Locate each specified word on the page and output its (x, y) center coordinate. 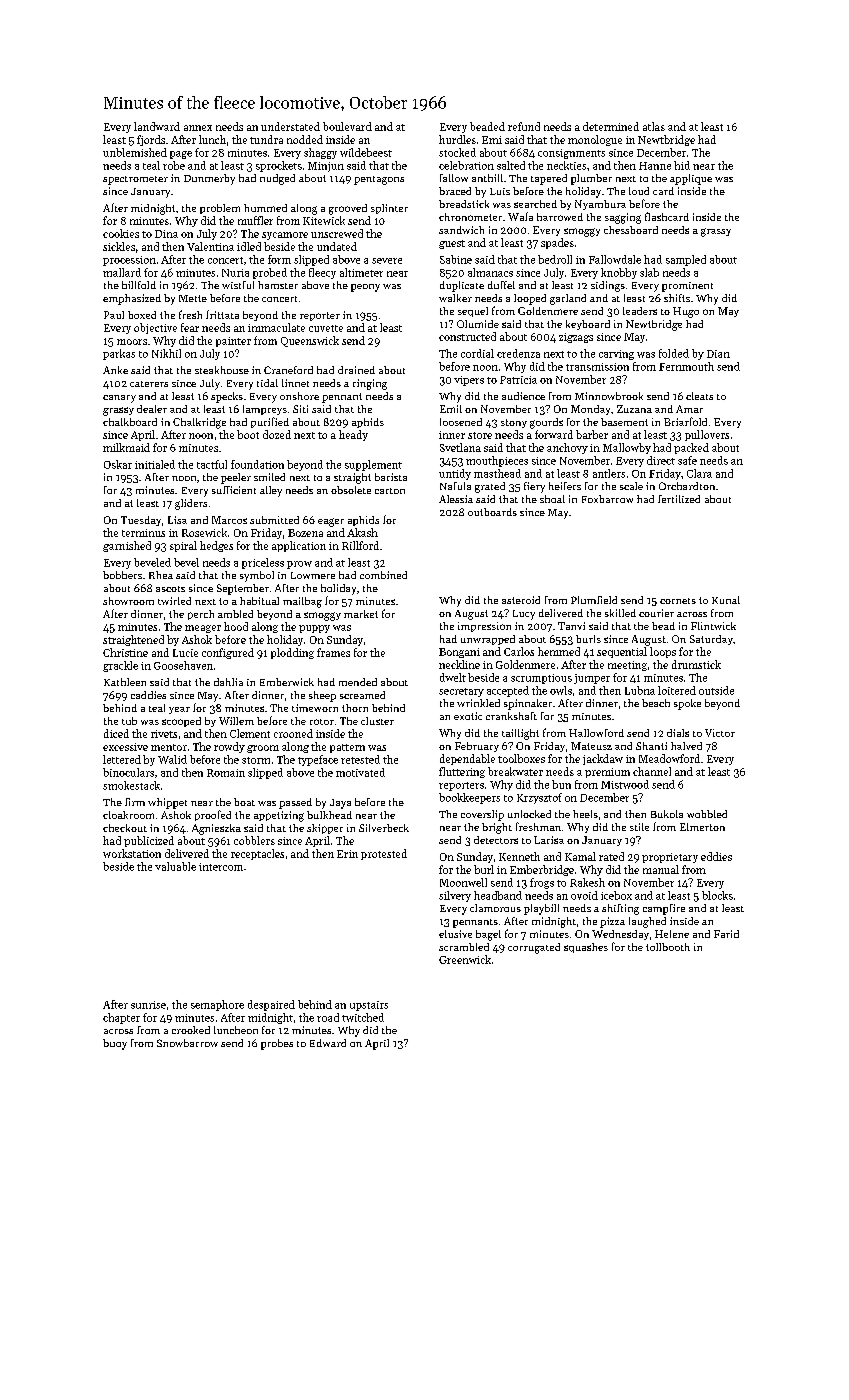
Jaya (340, 804)
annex (198, 128)
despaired (271, 1005)
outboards (492, 512)
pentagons (379, 180)
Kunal (726, 600)
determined (611, 126)
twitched (363, 1017)
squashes (586, 948)
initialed (155, 464)
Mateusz (591, 746)
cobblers (254, 840)
